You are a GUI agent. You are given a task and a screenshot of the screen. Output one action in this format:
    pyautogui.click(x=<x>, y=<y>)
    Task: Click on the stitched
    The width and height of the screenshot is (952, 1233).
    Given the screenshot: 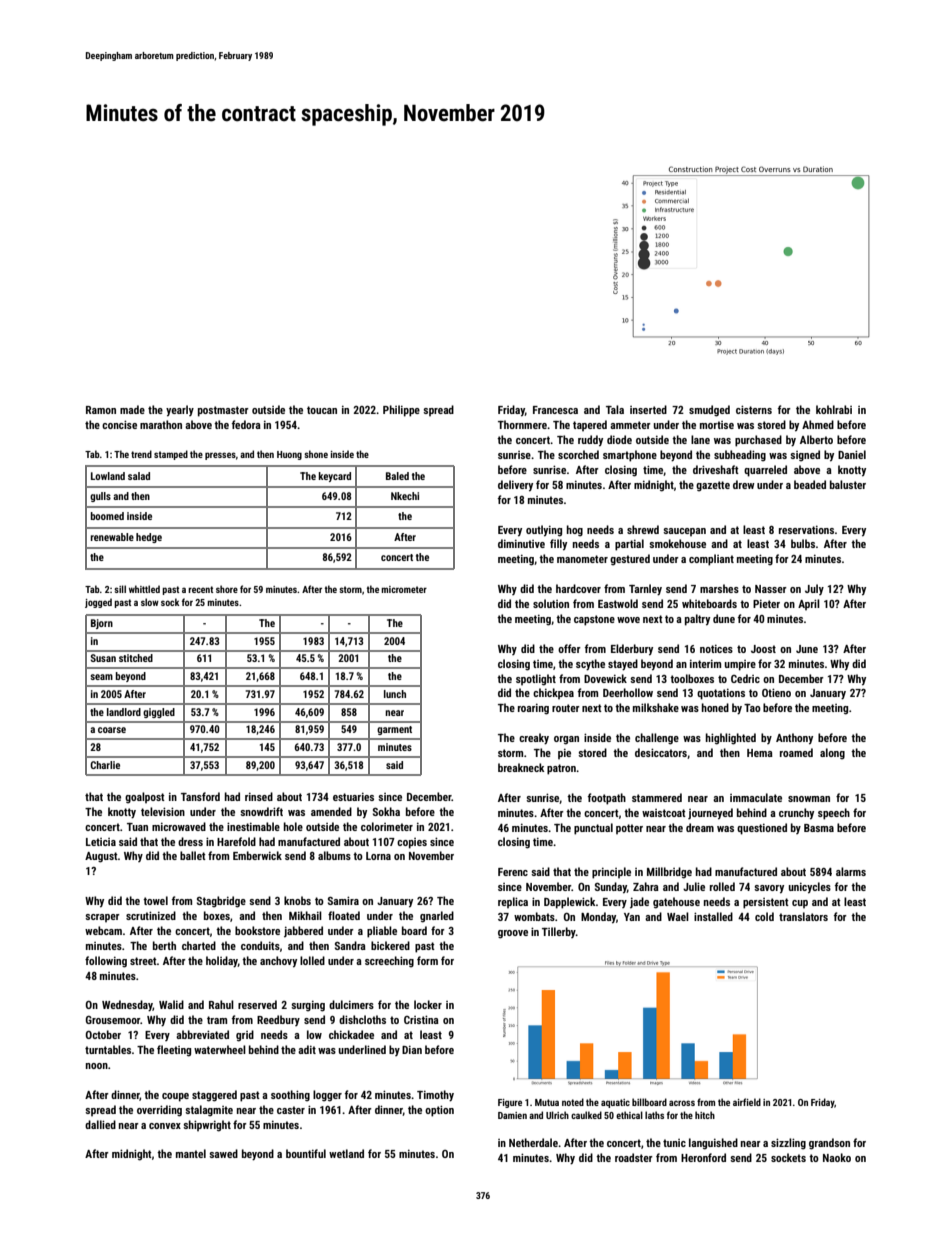 What is the action you would take?
    pyautogui.click(x=136, y=658)
